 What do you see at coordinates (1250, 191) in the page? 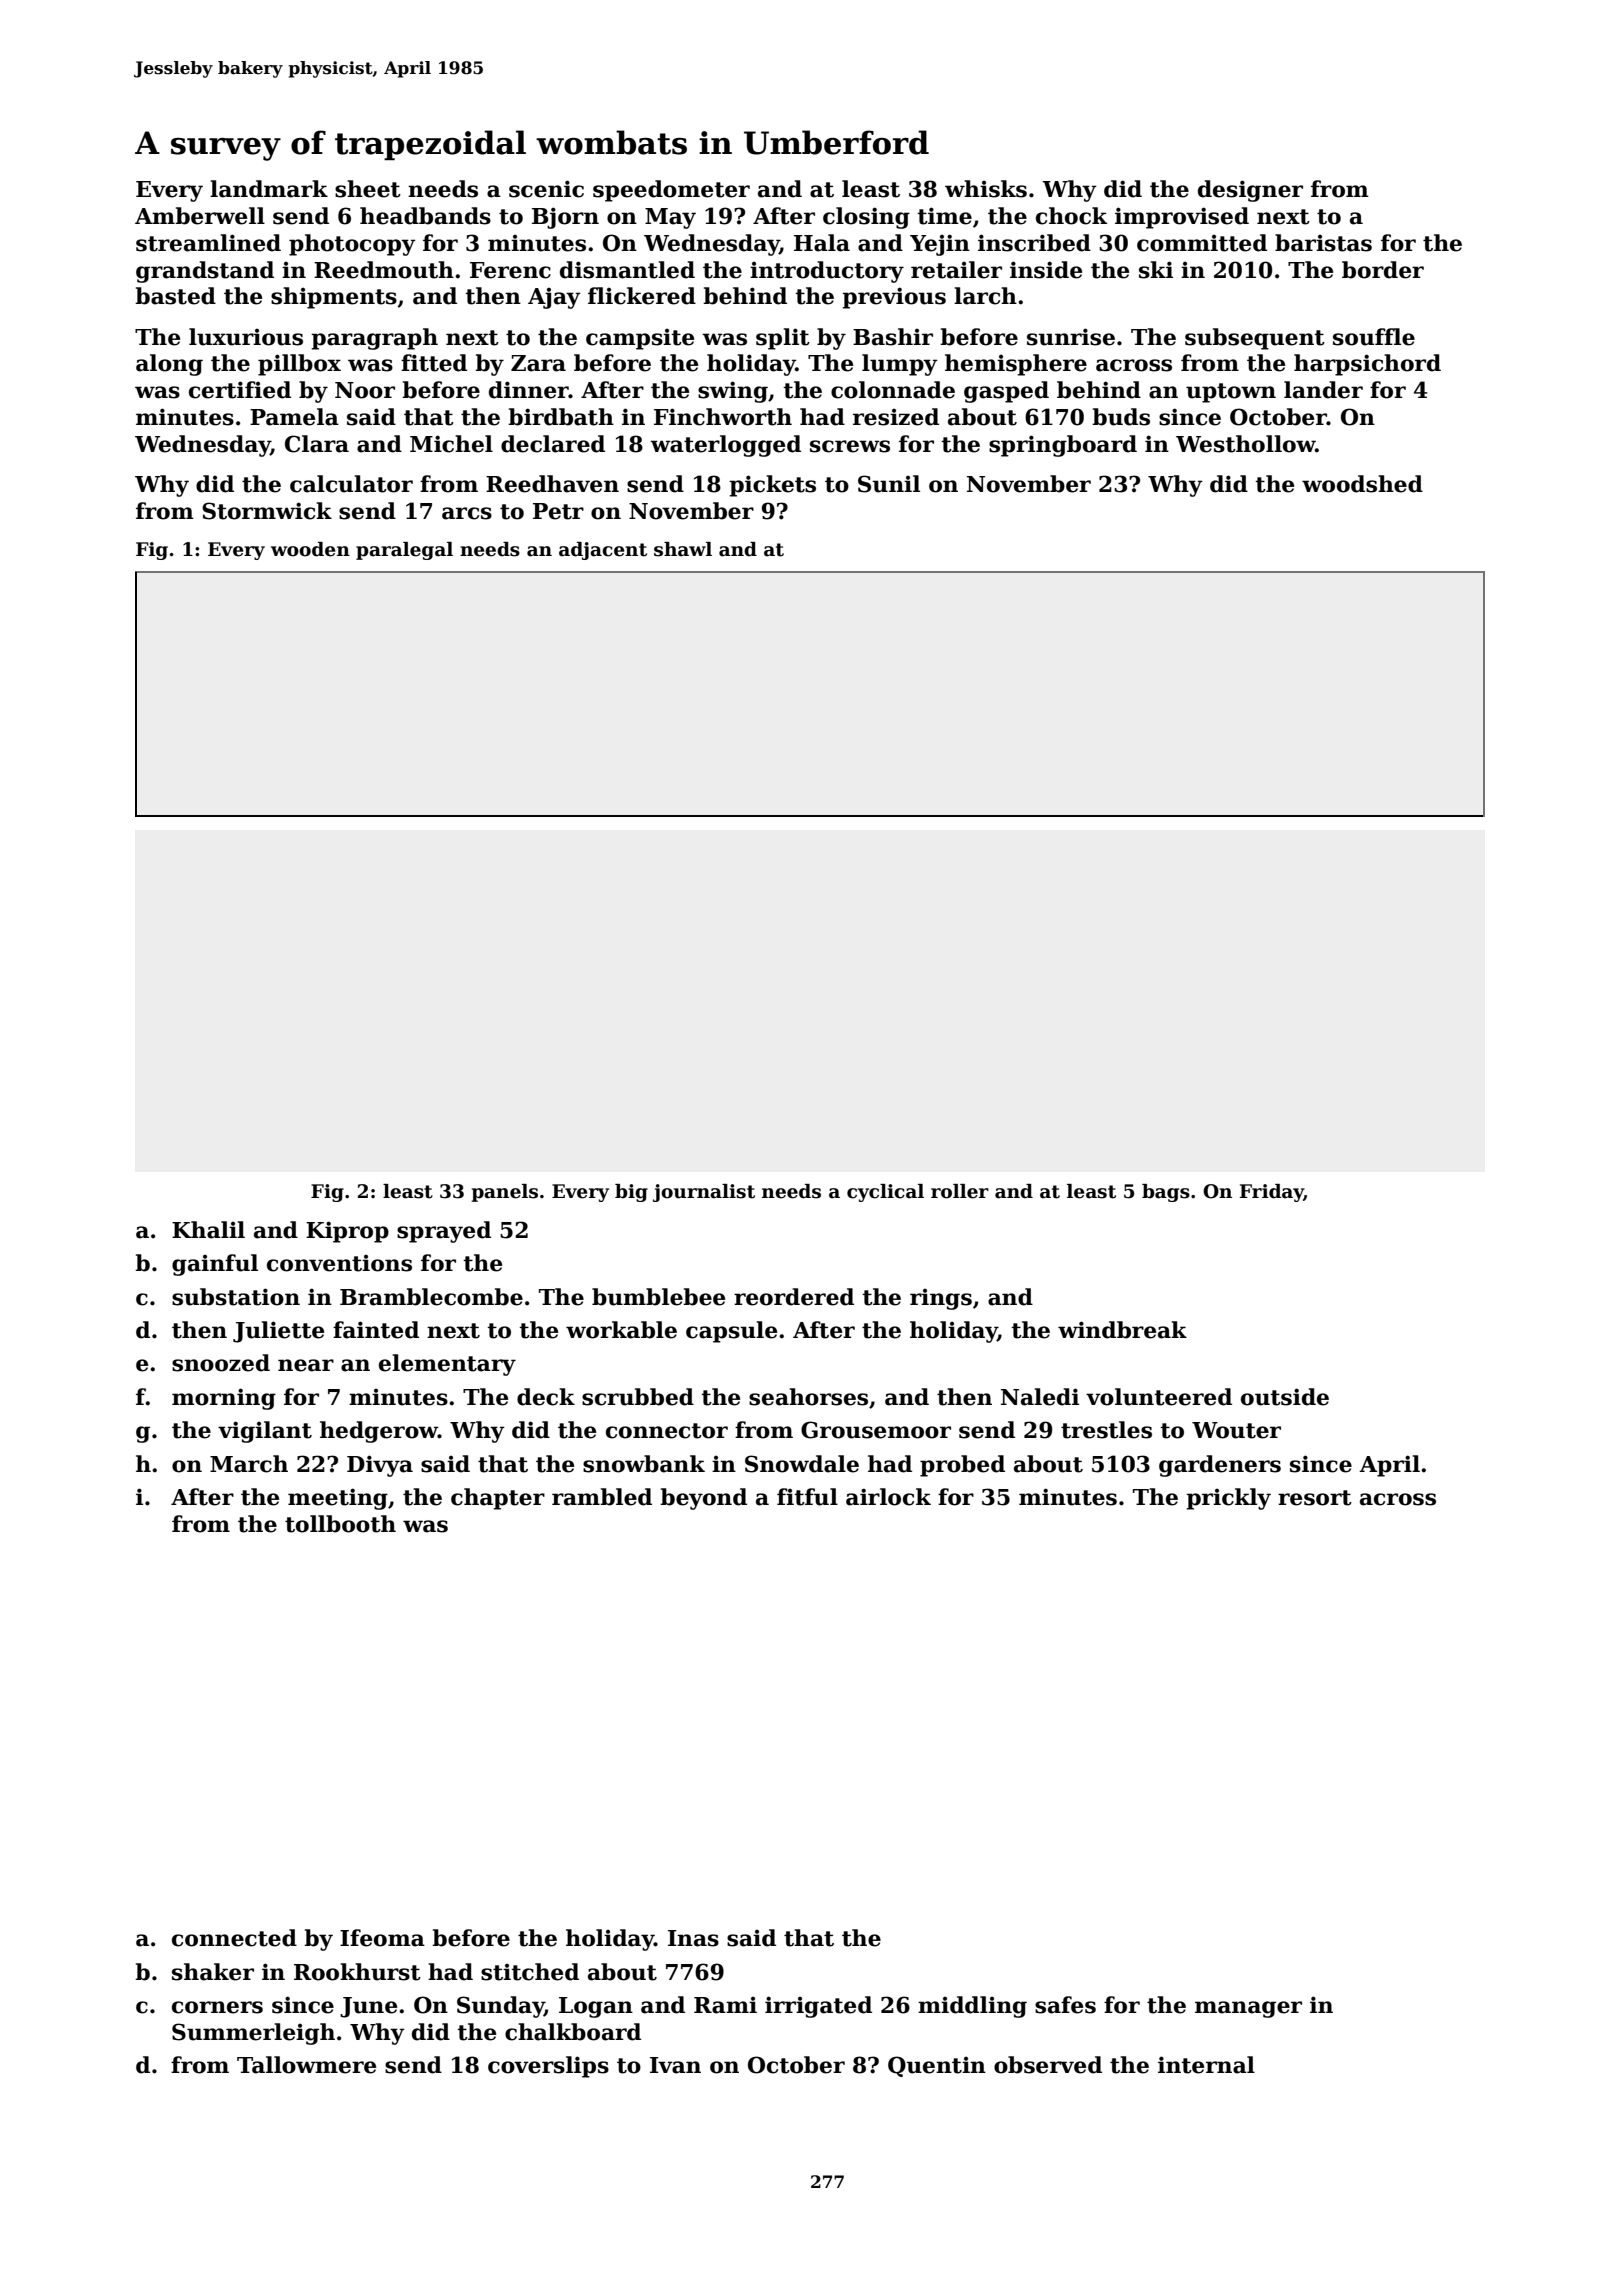
I see `designer` at bounding box center [1250, 191].
